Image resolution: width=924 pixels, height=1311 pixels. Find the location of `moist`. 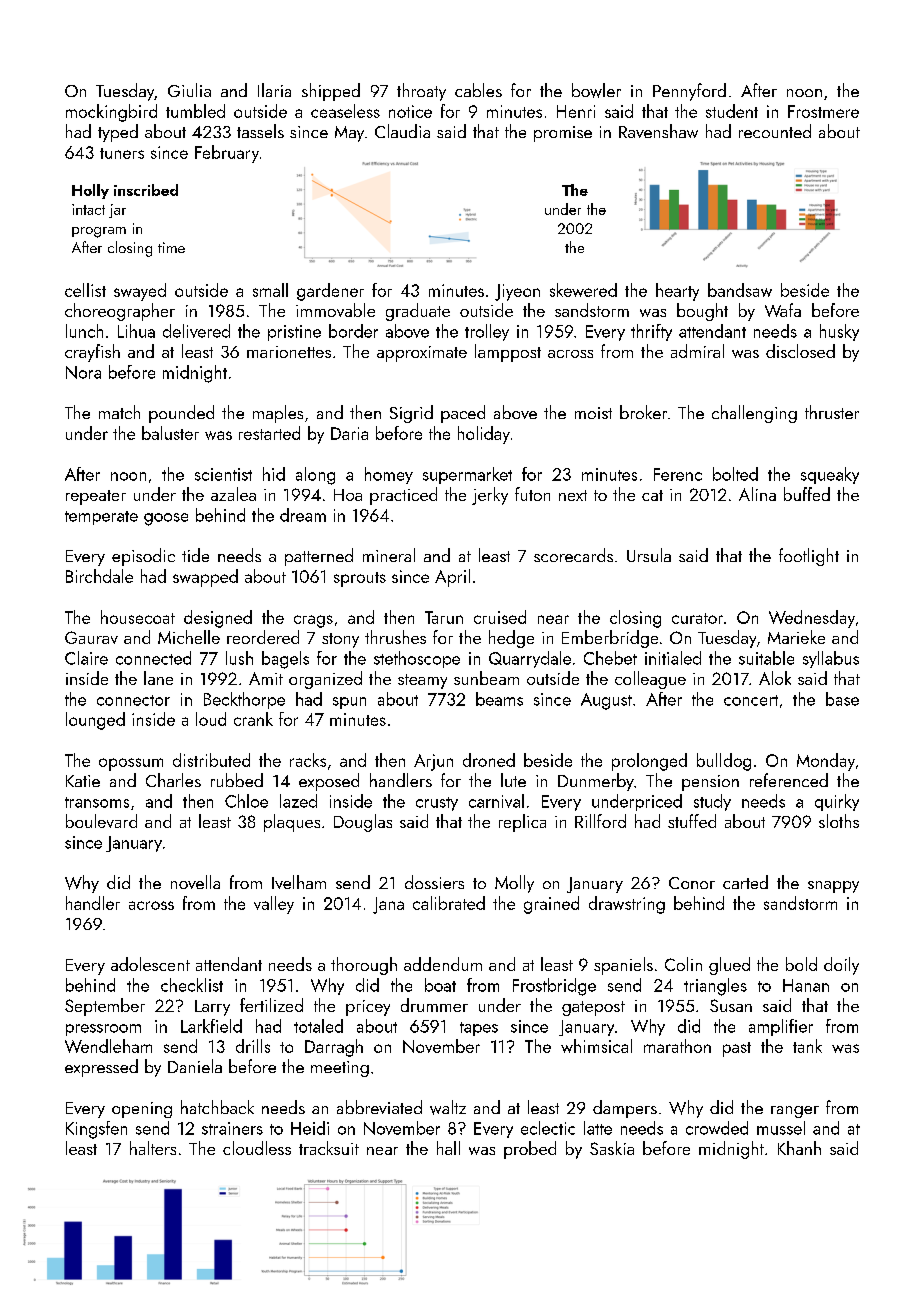

moist is located at coordinates (593, 413).
